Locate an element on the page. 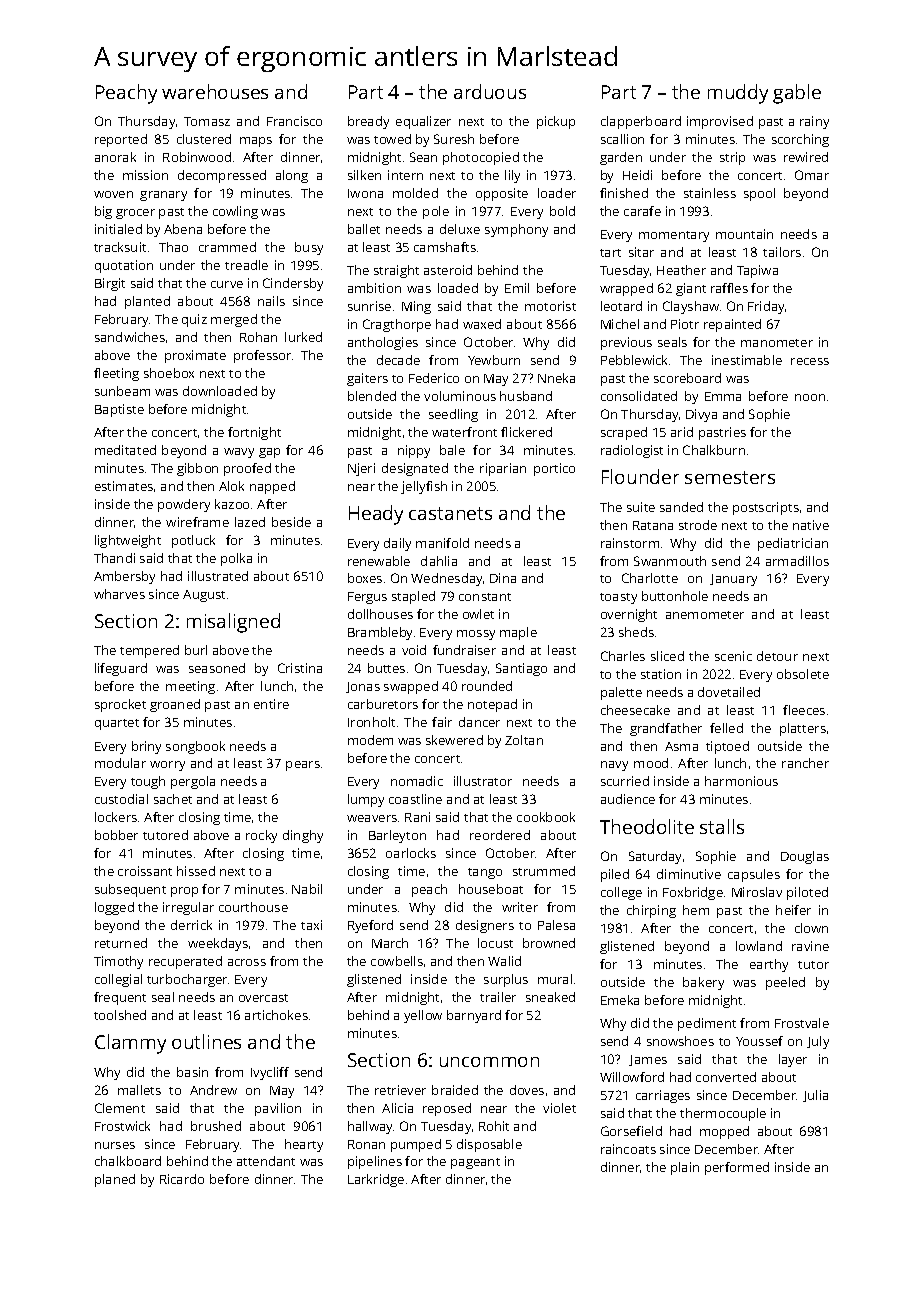 The width and height of the image is (924, 1308). blended is located at coordinates (372, 396).
